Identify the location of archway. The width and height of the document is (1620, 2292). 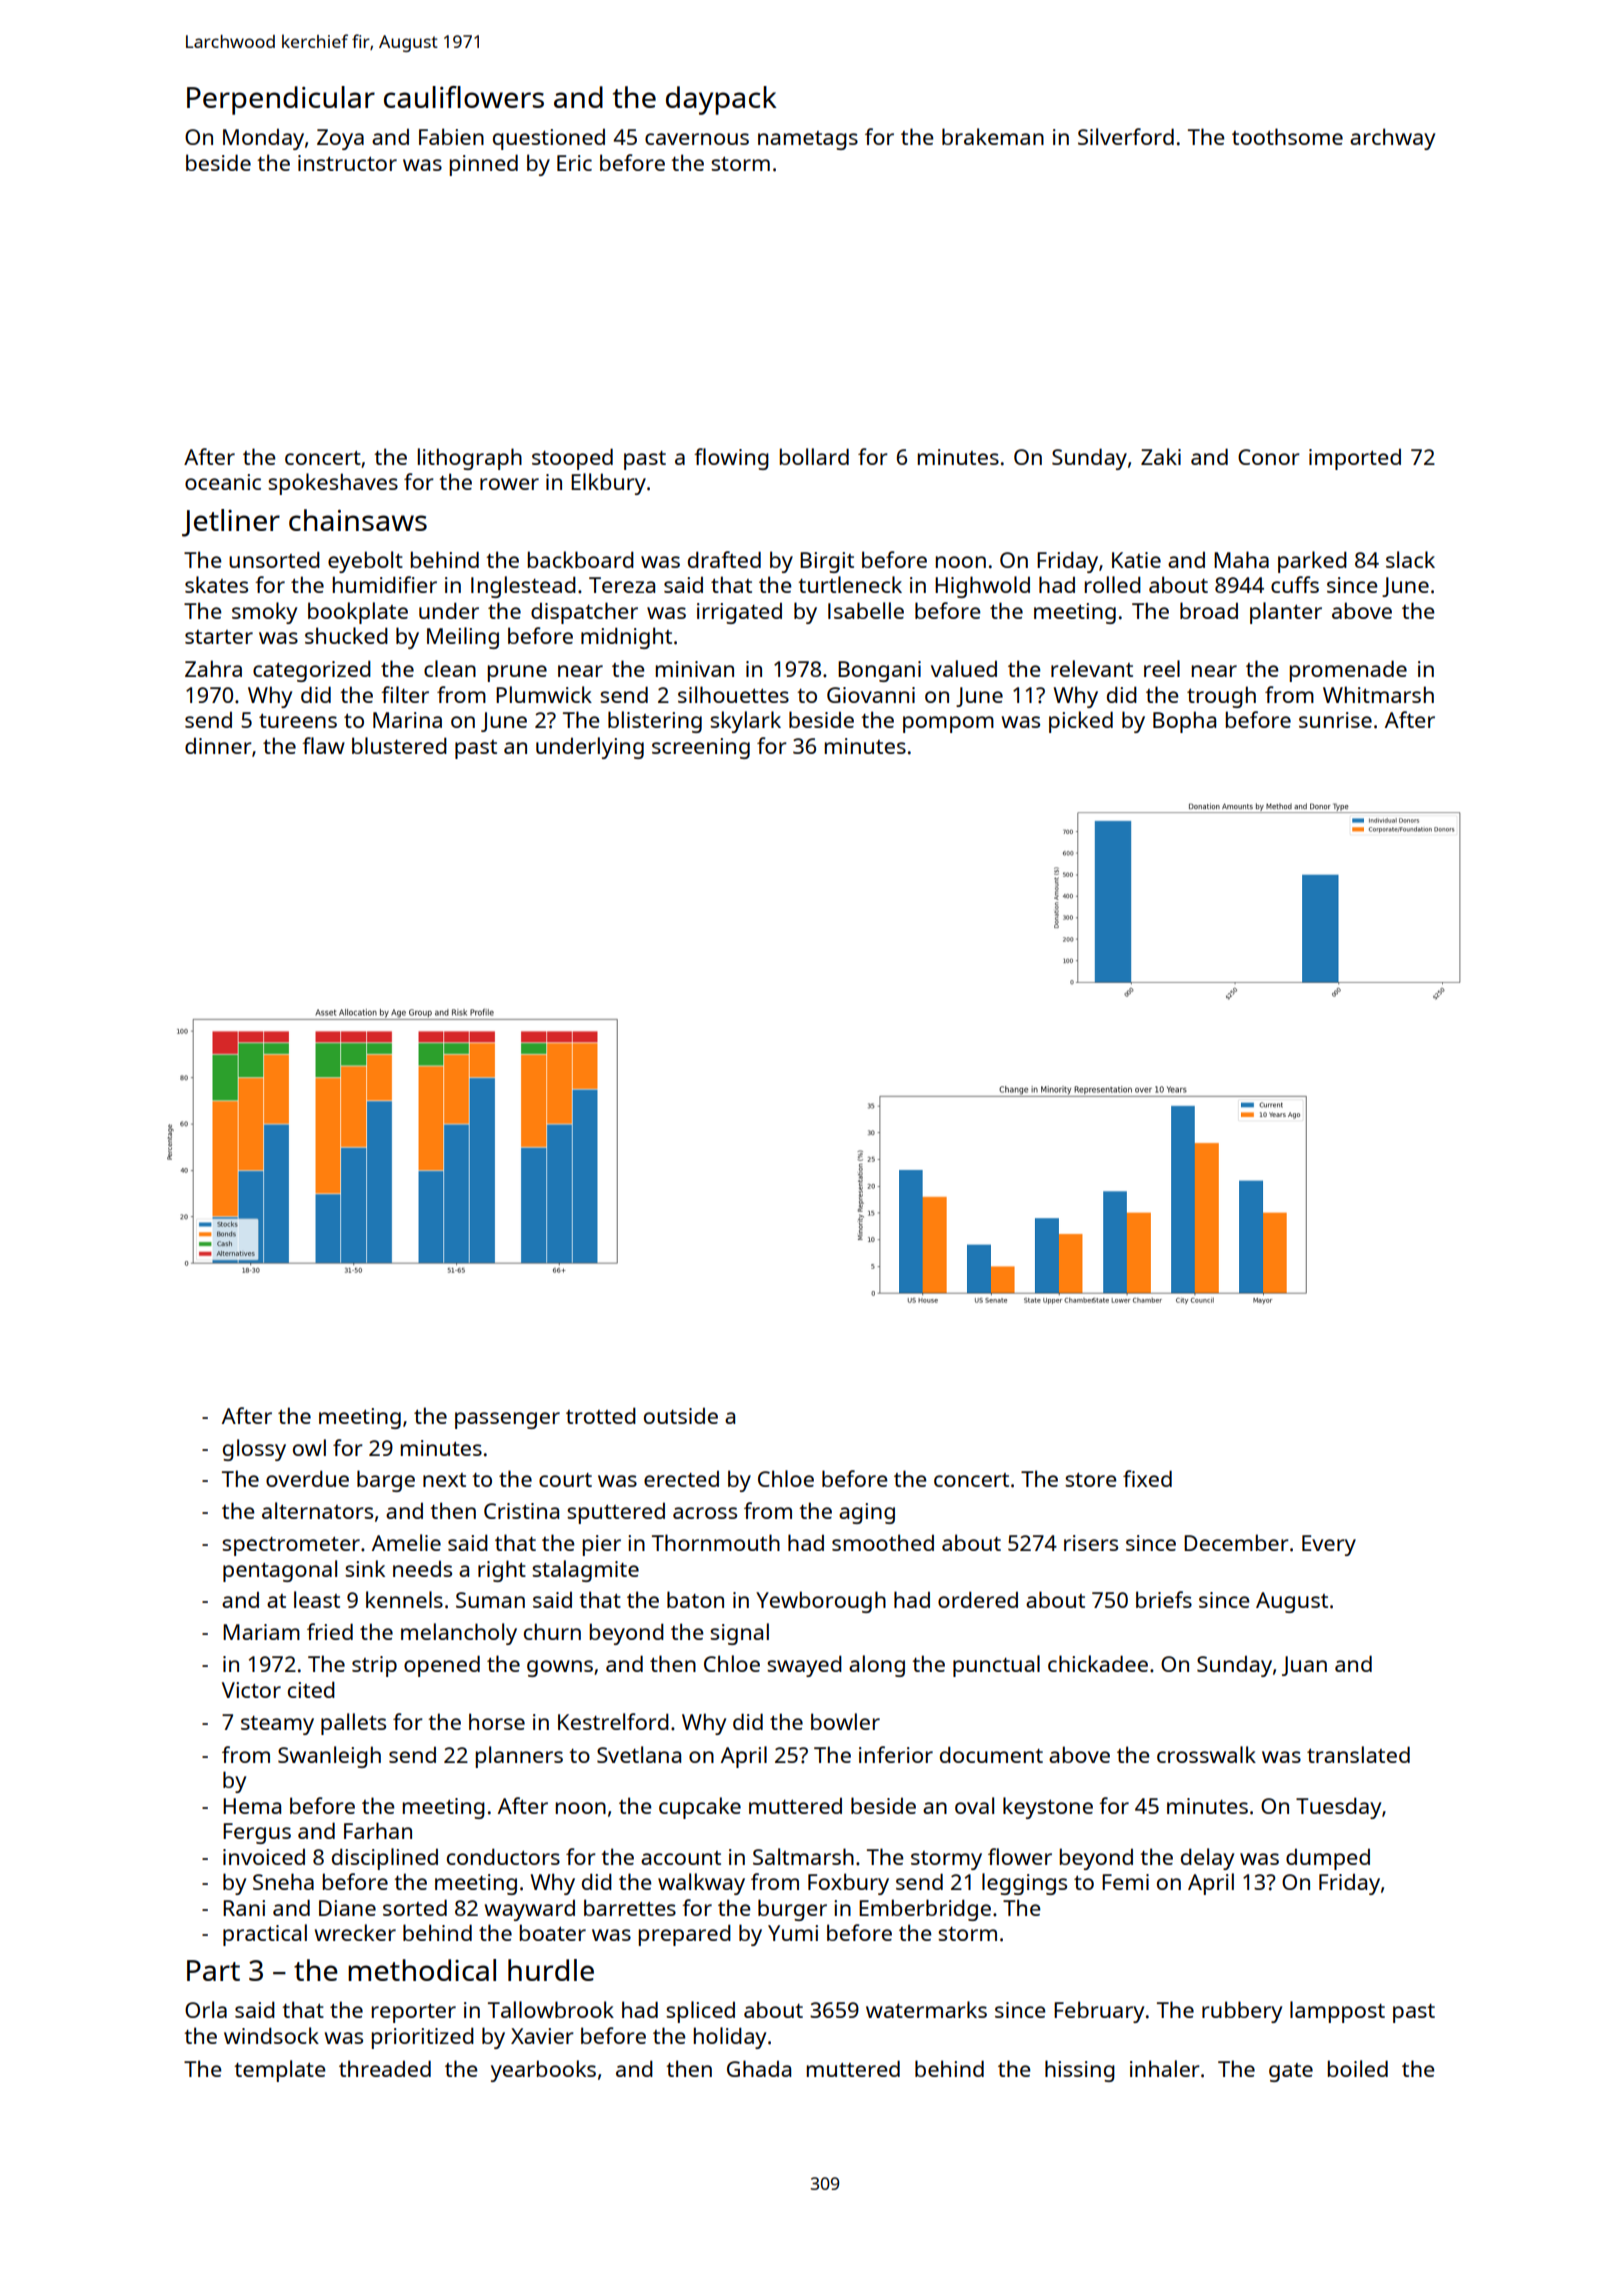
(1392, 139).
